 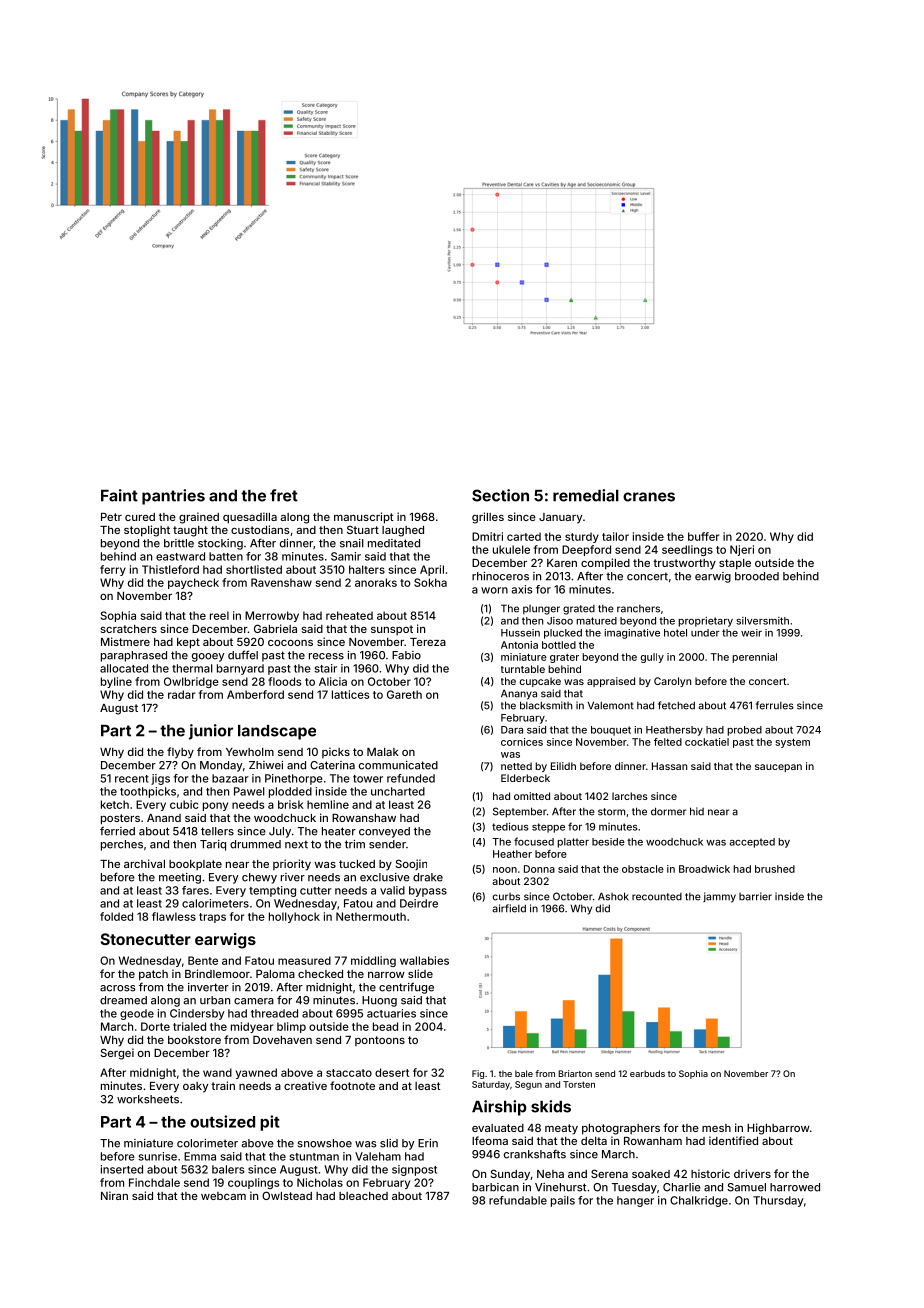 What do you see at coordinates (115, 804) in the page?
I see `ketch` at bounding box center [115, 804].
